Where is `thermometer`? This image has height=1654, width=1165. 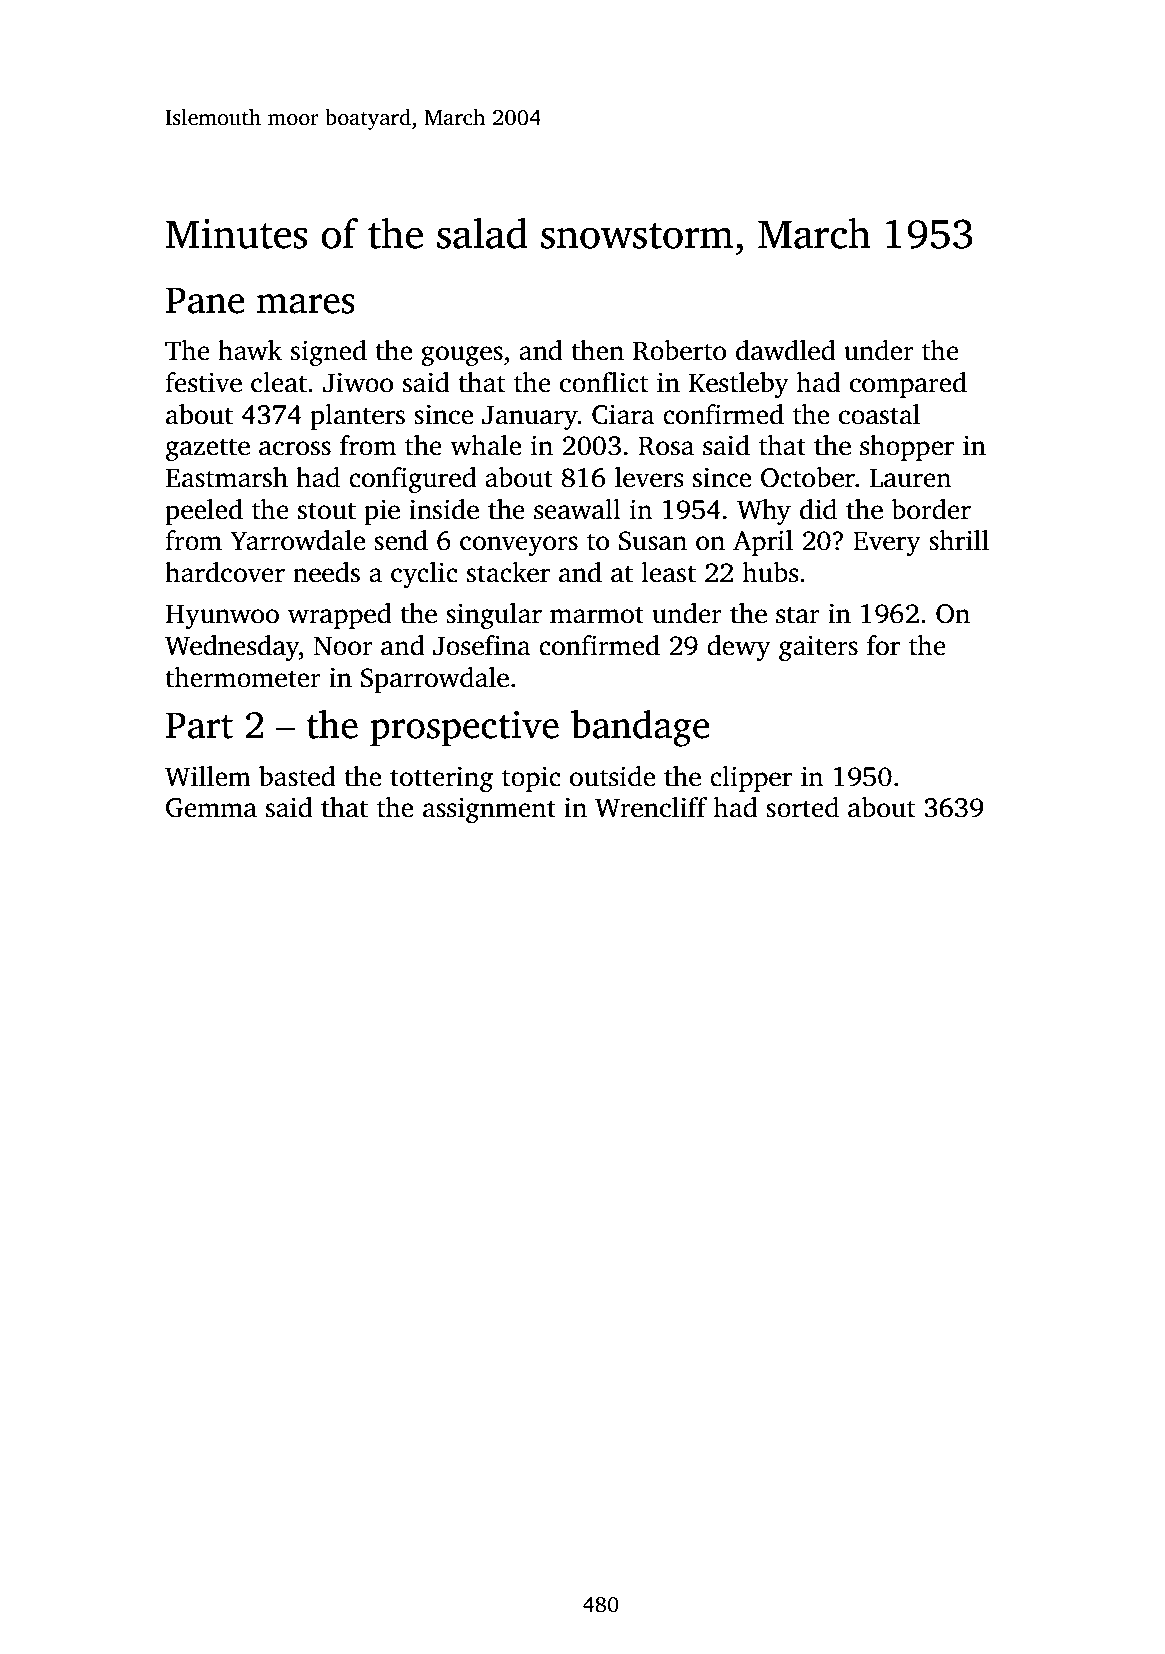
thermometer is located at coordinates (243, 677).
